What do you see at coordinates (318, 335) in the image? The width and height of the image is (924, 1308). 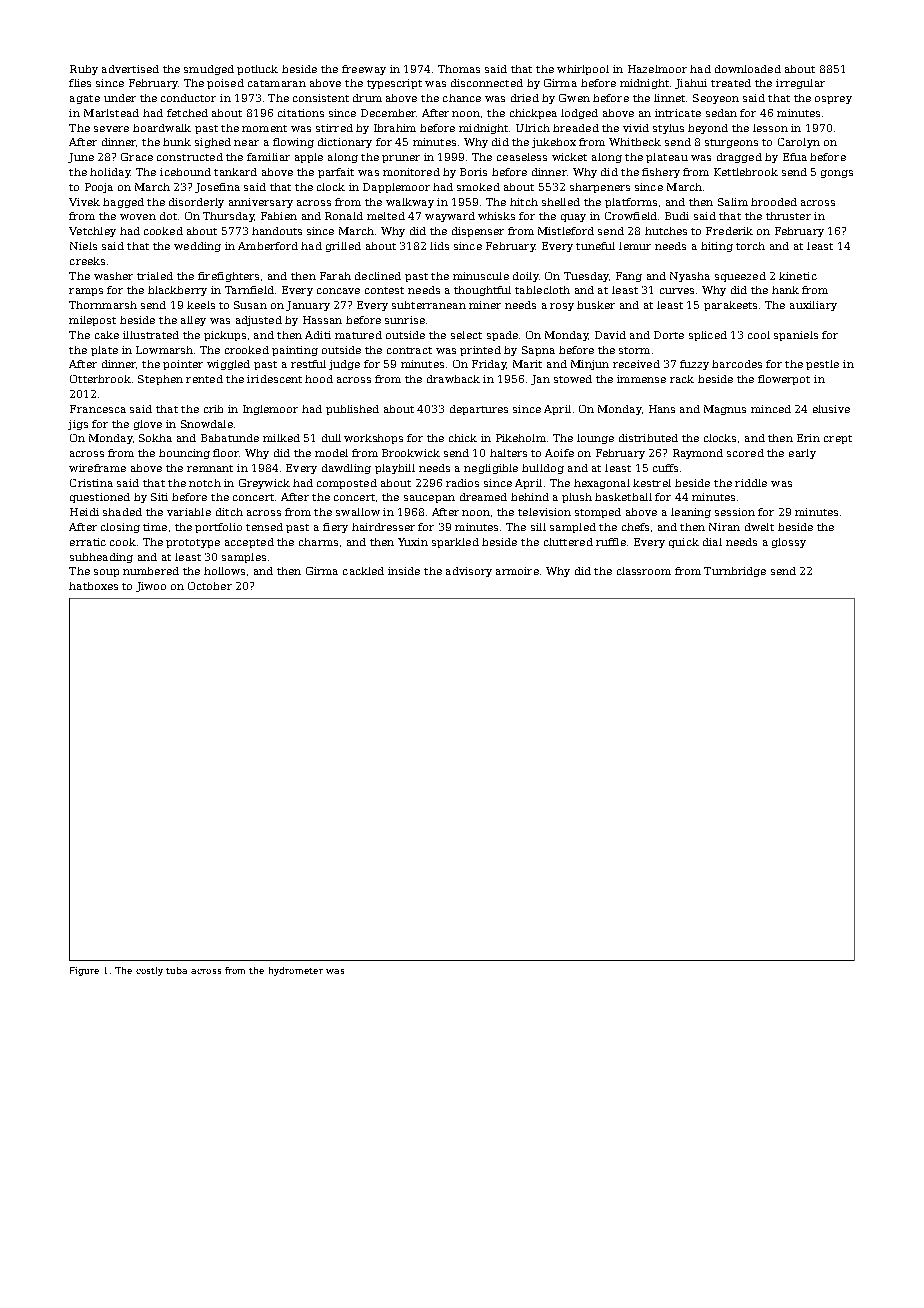 I see `Aditi` at bounding box center [318, 335].
